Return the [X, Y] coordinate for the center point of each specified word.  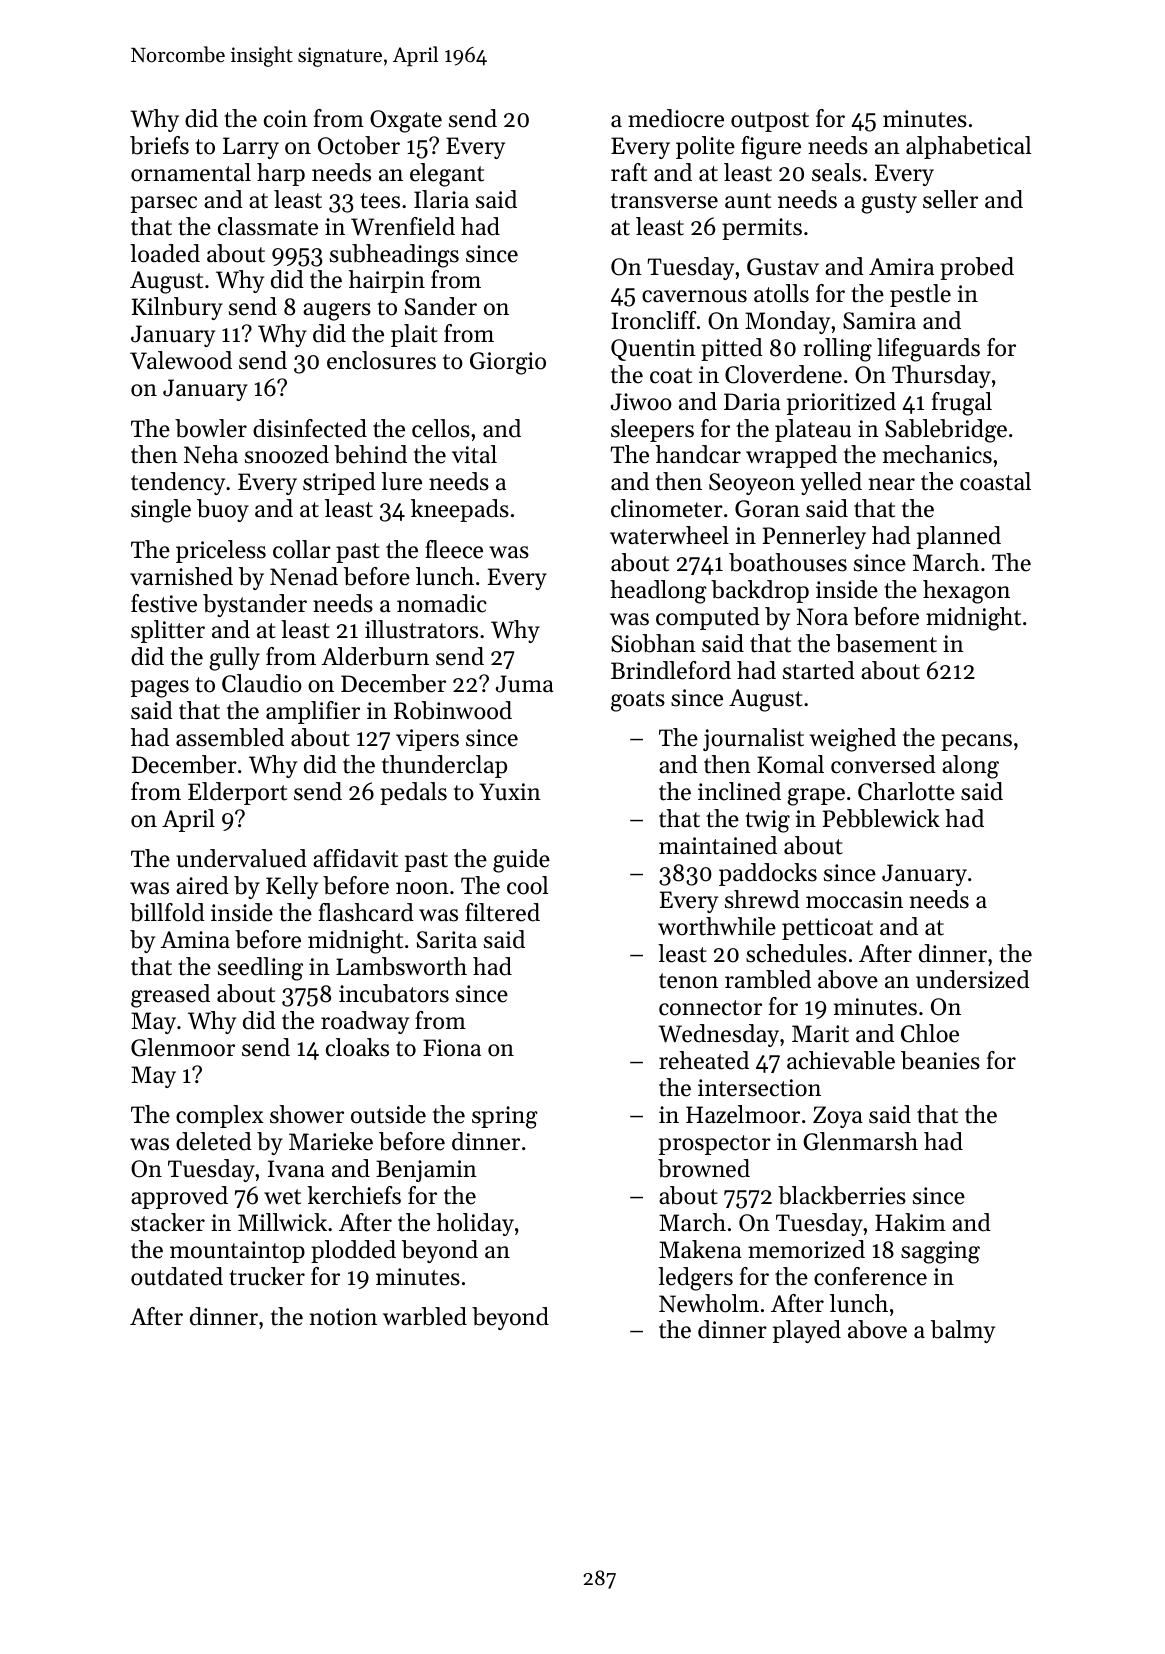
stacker [168, 1222]
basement [886, 643]
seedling [260, 969]
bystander [255, 605]
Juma [525, 684]
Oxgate [406, 121]
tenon [688, 981]
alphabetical [968, 147]
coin [285, 119]
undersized [973, 979]
